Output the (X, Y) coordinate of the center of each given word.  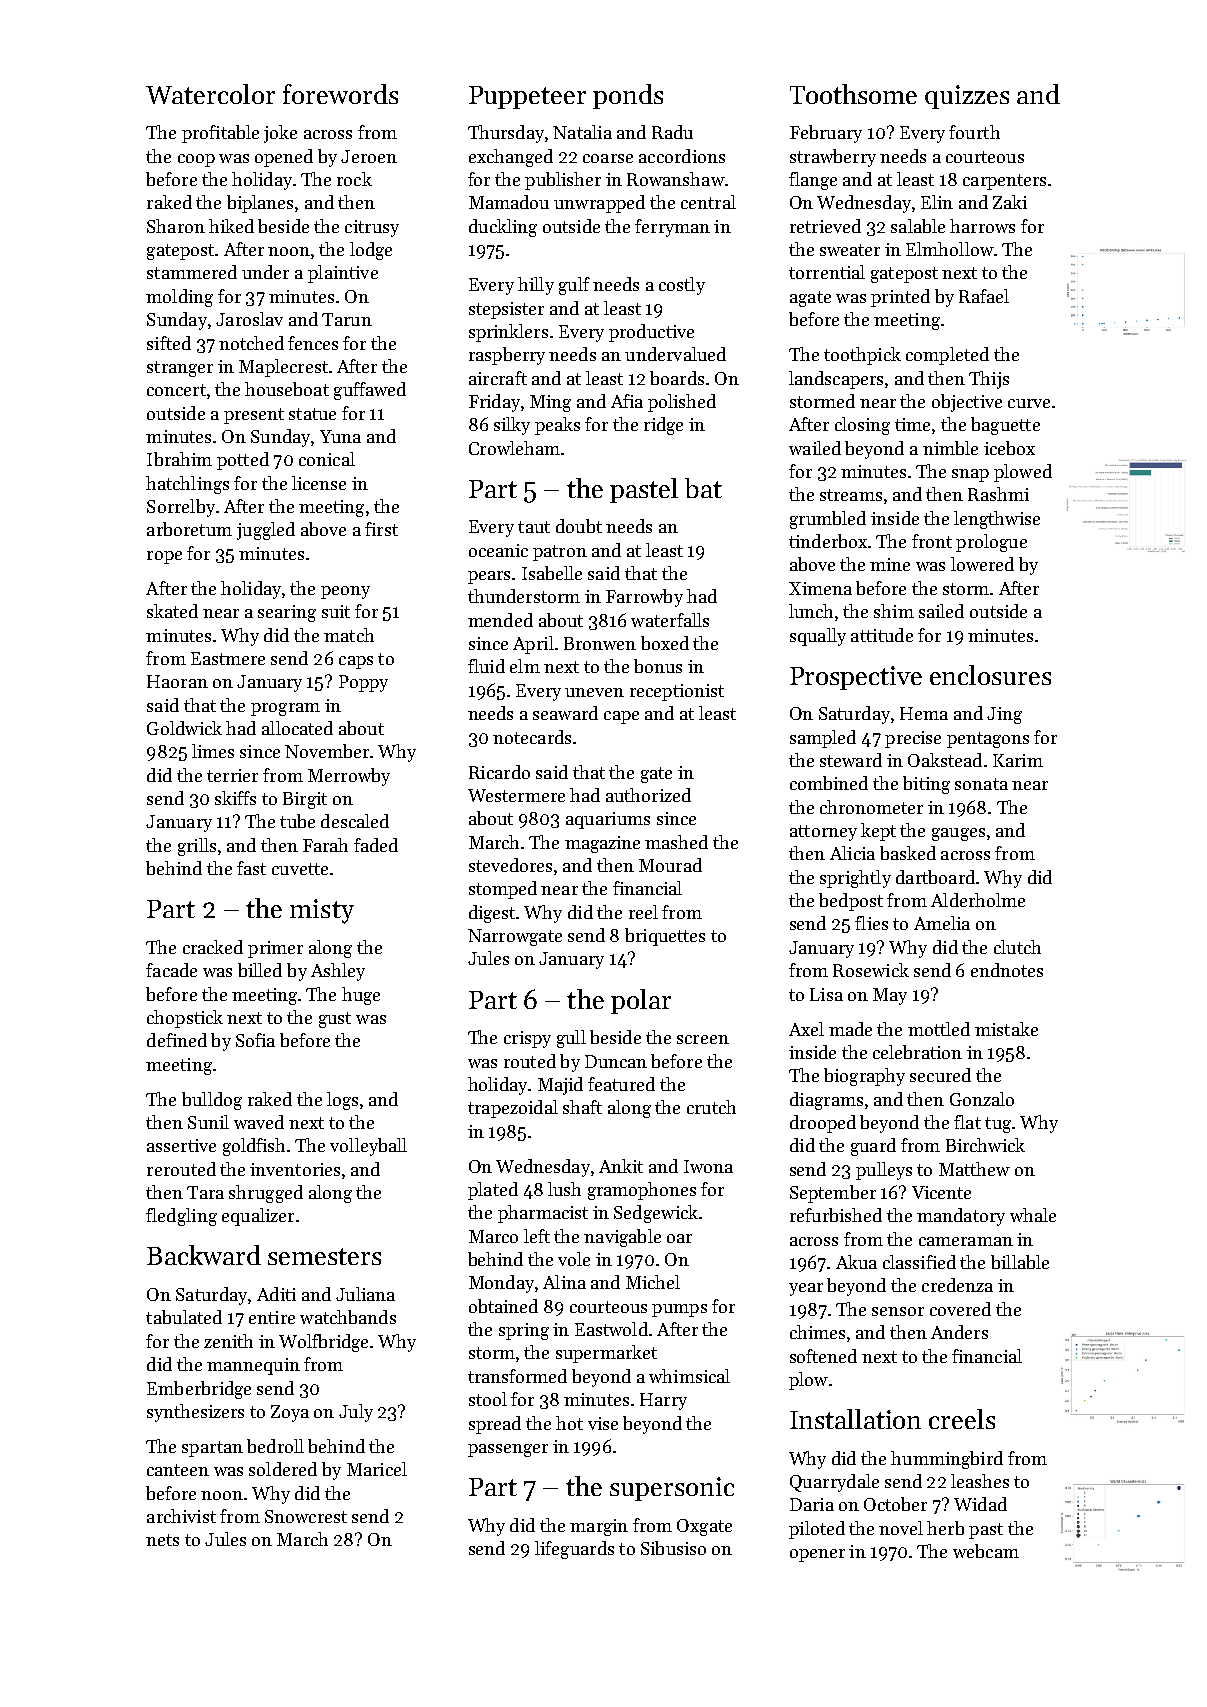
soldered (283, 1469)
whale (1033, 1215)
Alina (564, 1282)
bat (703, 488)
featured (621, 1084)
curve (1029, 403)
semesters (324, 1256)
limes (213, 751)
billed (260, 970)
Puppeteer (527, 97)
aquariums (608, 820)
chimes (817, 1332)
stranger (180, 369)
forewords (340, 94)
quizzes (967, 97)
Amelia (942, 923)
